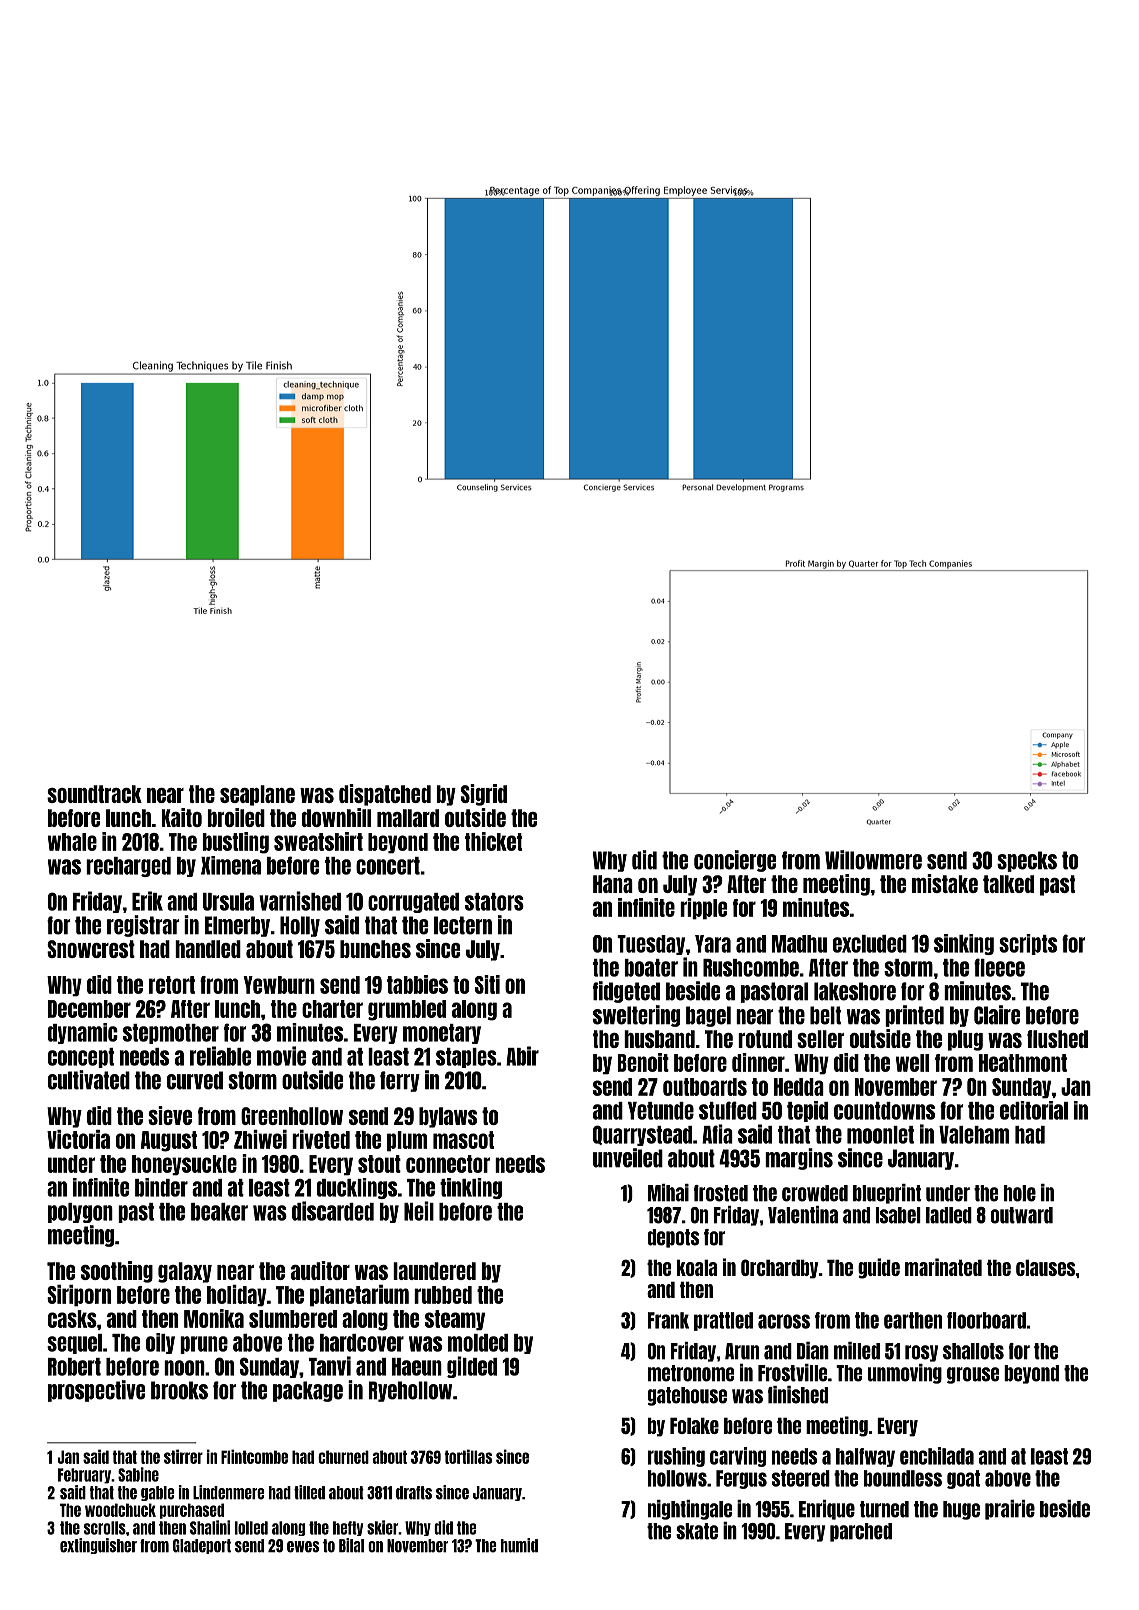  What do you see at coordinates (443, 1295) in the screenshot?
I see `rubbed` at bounding box center [443, 1295].
